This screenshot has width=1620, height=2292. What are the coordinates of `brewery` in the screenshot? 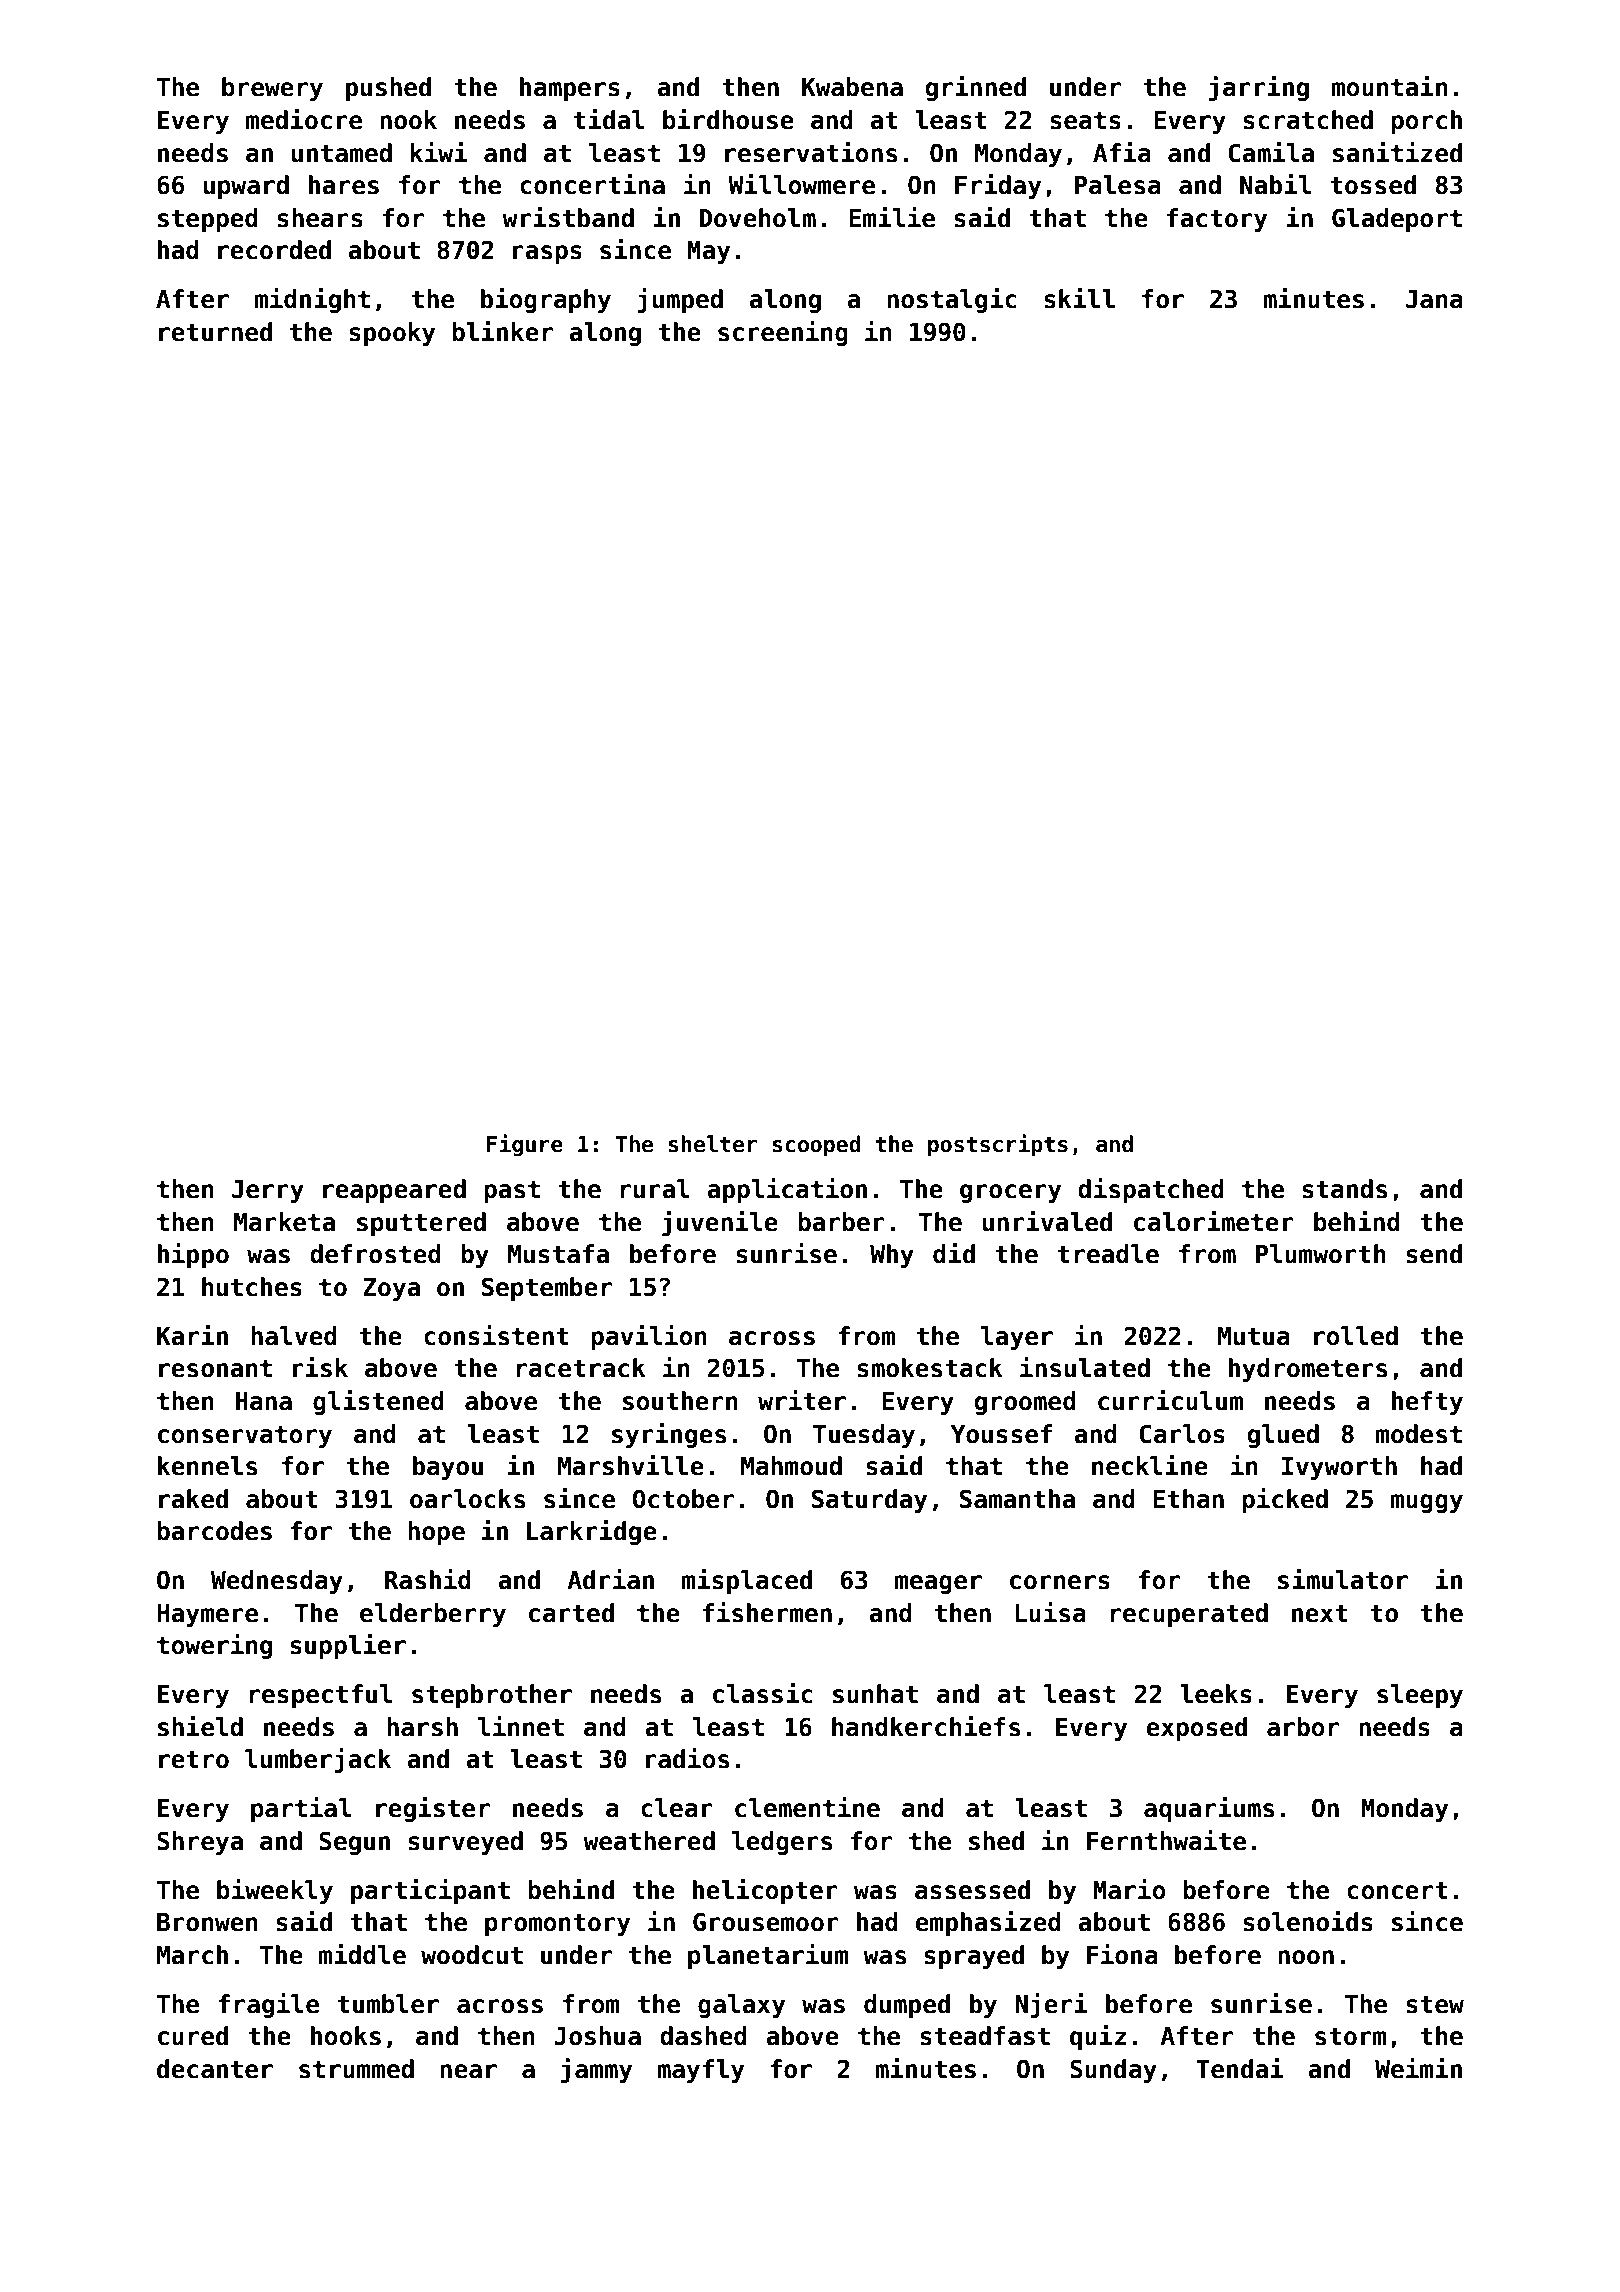 It's located at (272, 89).
